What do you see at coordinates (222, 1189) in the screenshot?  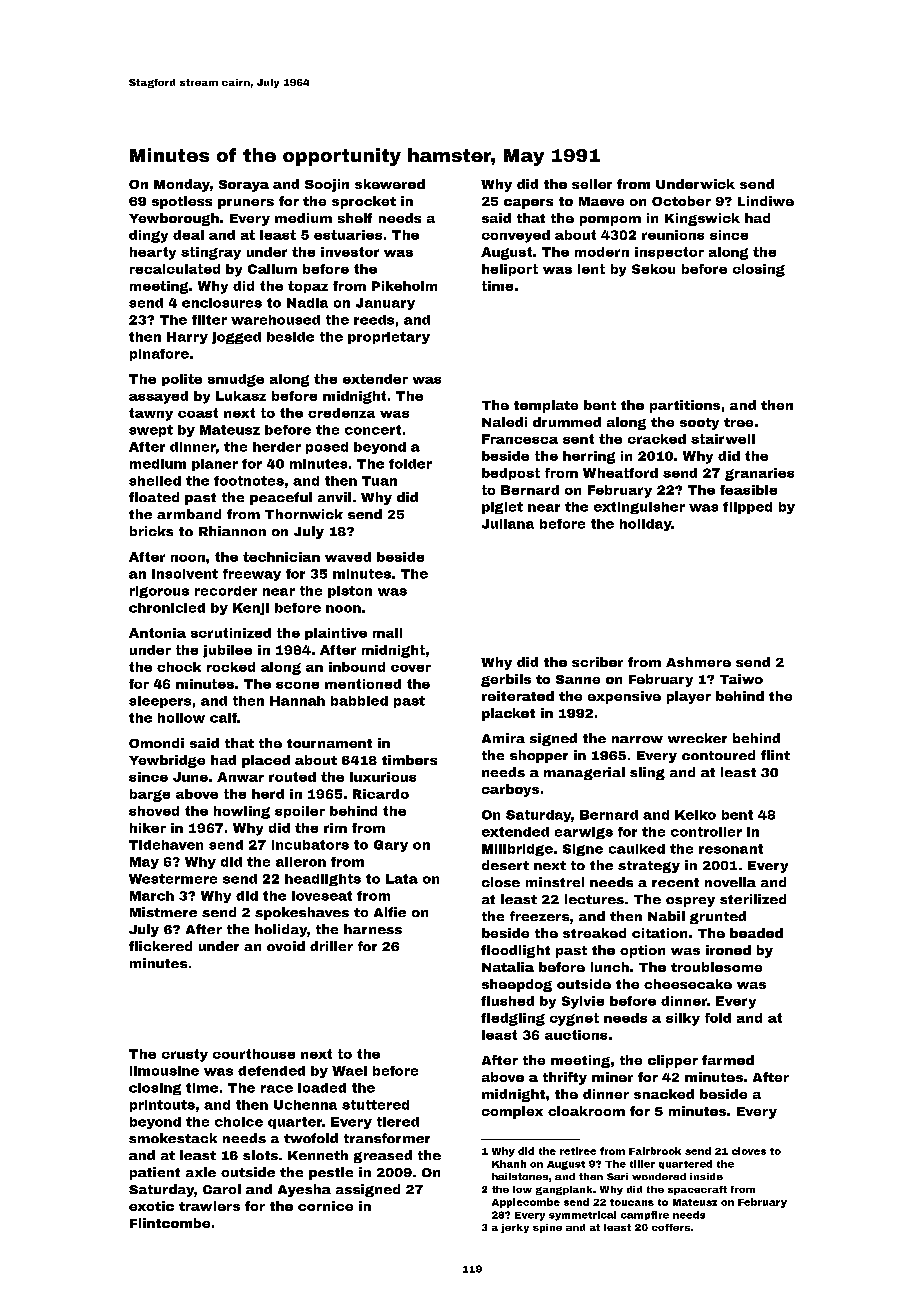 I see `Carol` at bounding box center [222, 1189].
